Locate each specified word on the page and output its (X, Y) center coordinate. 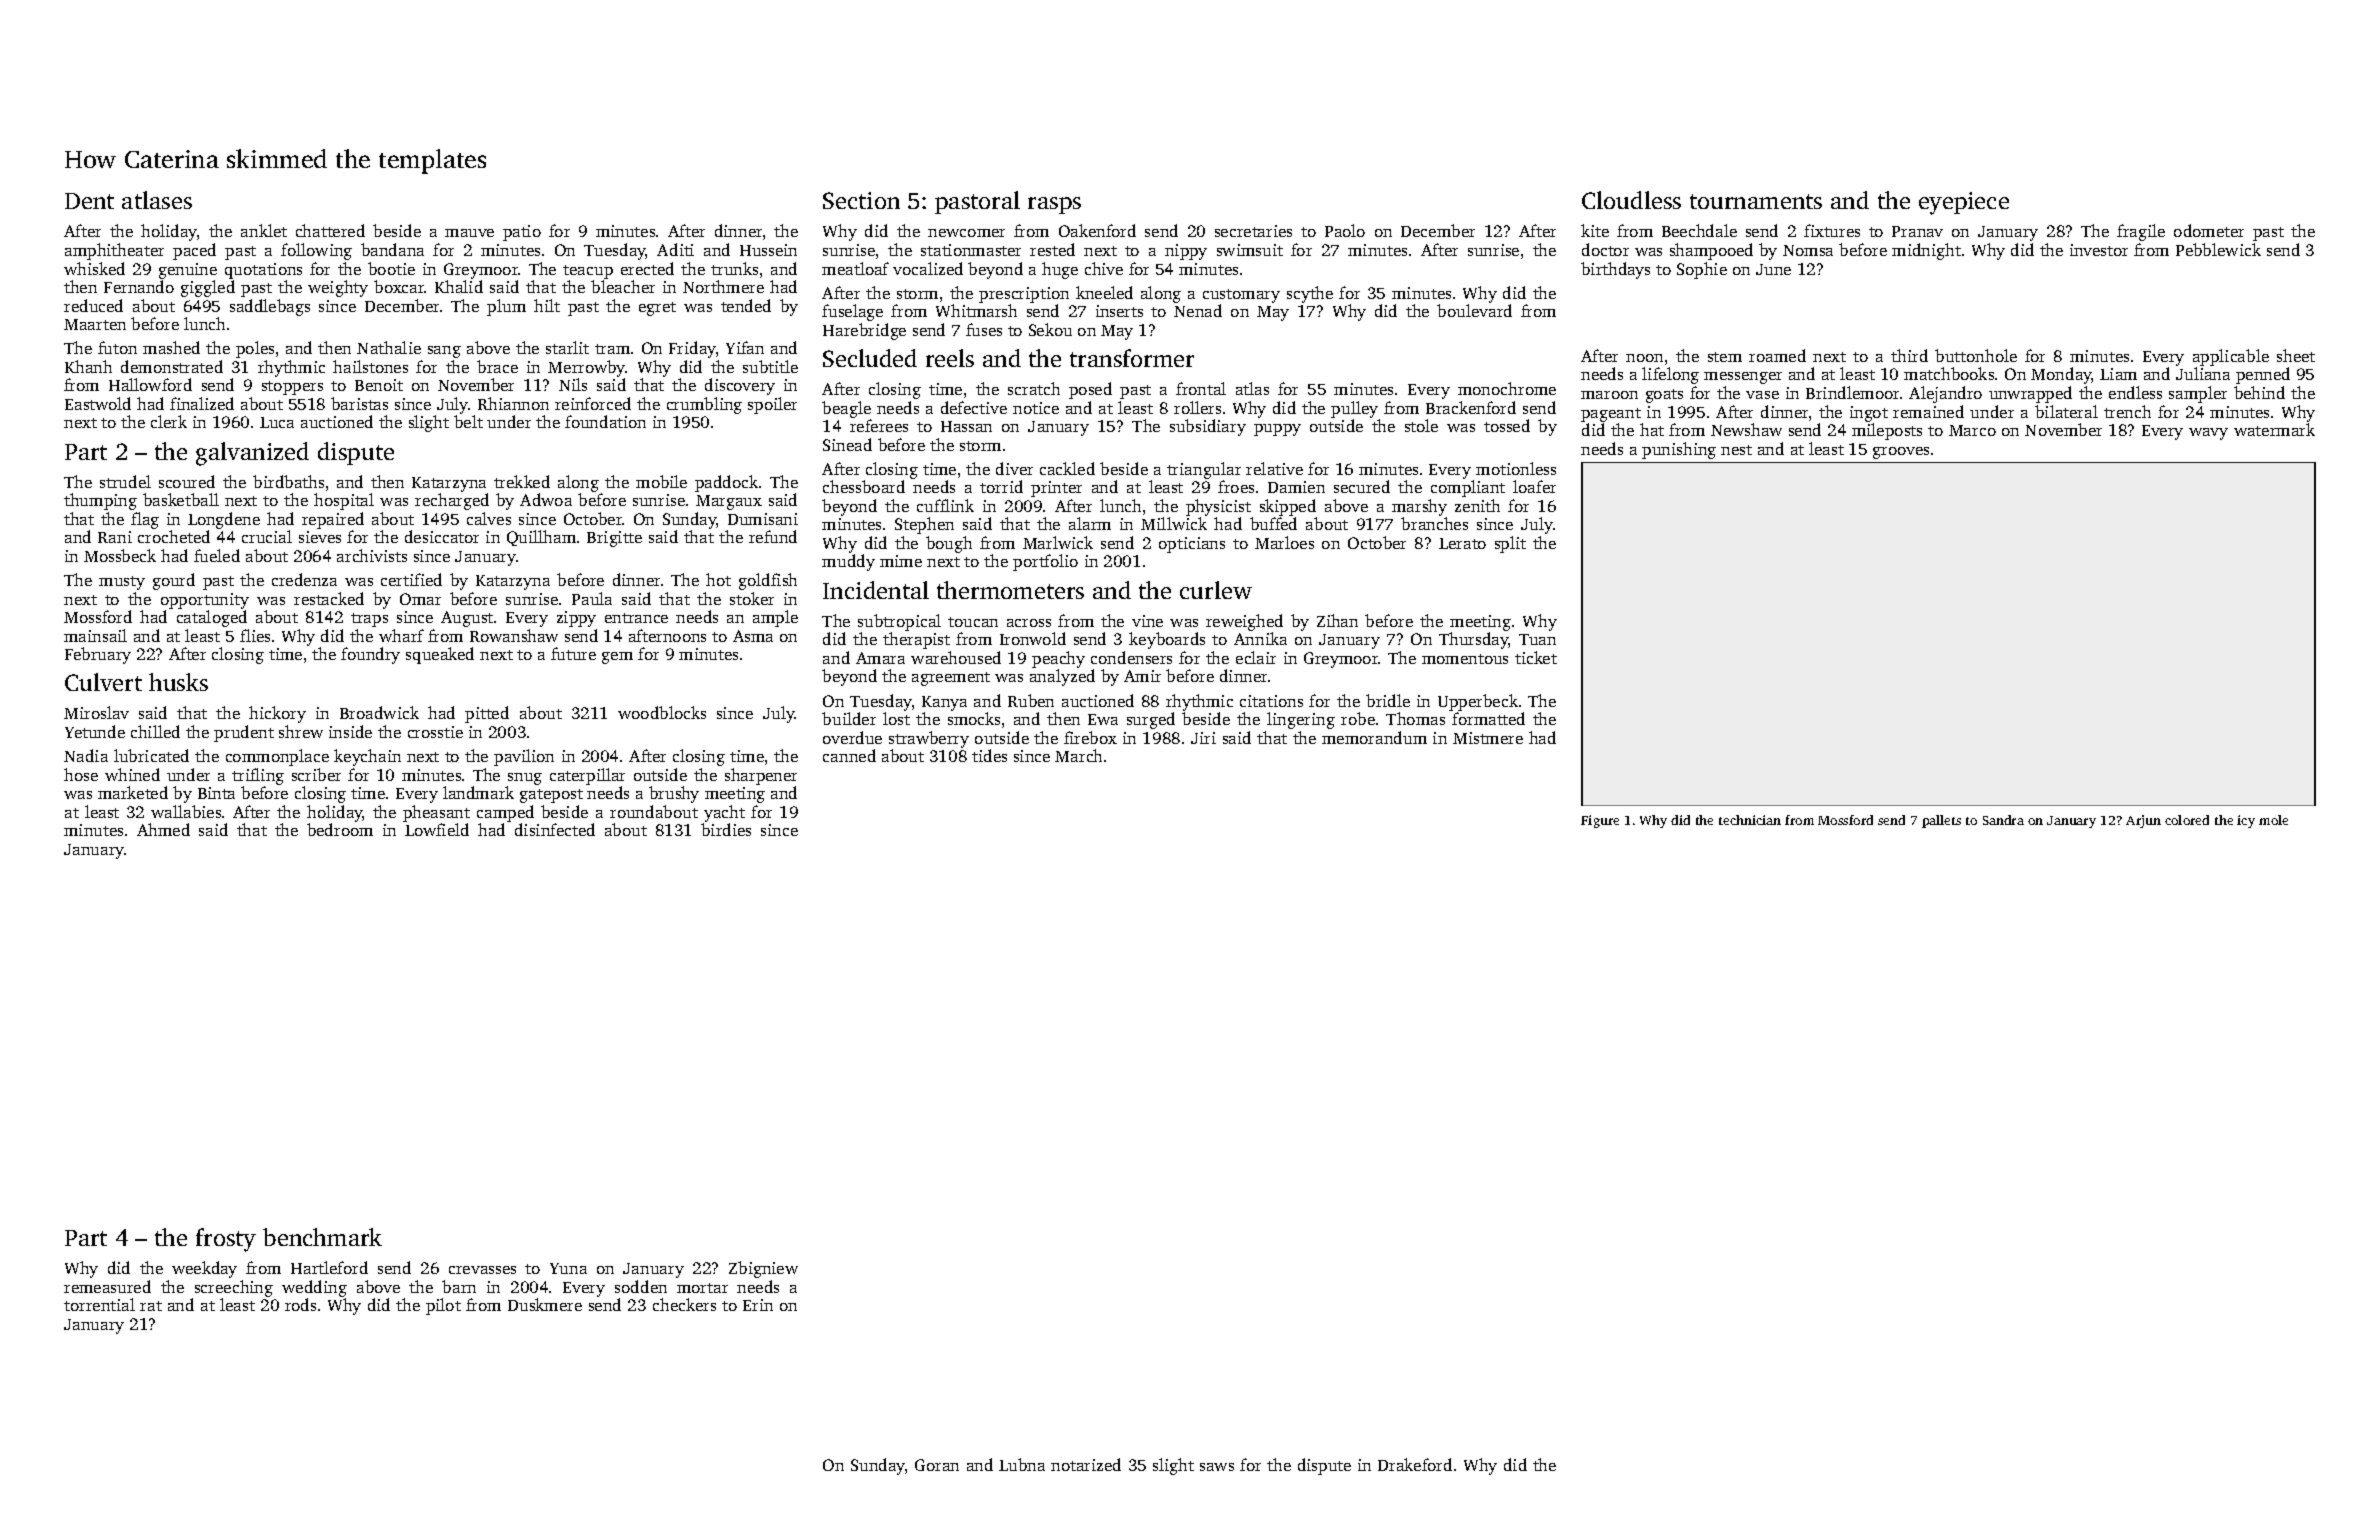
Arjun (2143, 821)
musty (122, 583)
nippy (1186, 252)
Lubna (1022, 1464)
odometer (2209, 230)
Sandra (2003, 820)
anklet (264, 230)
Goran (937, 1465)
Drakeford (1415, 1464)
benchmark (322, 1237)
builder (849, 718)
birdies (726, 829)
